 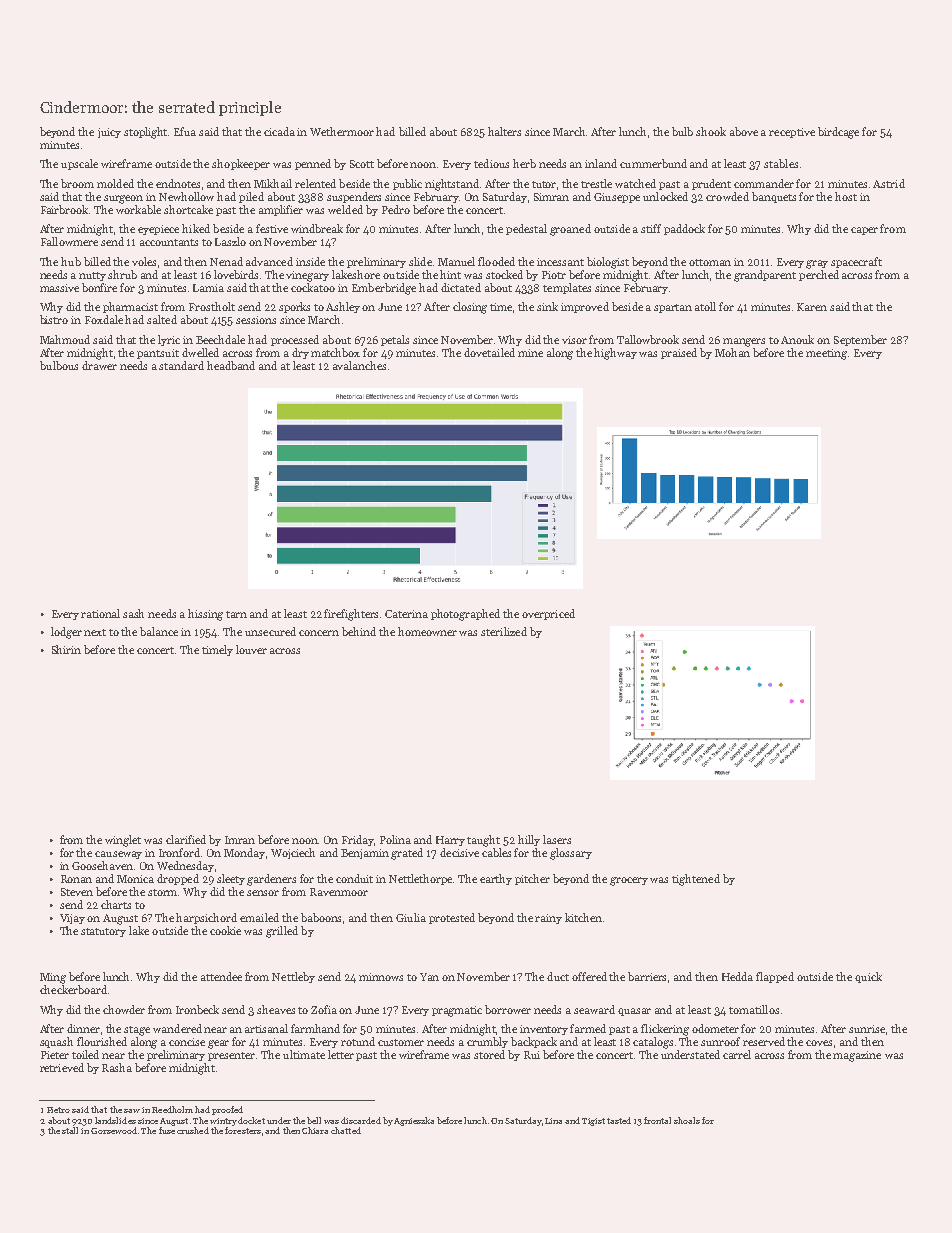 What do you see at coordinates (826, 354) in the screenshot?
I see `meeting` at bounding box center [826, 354].
